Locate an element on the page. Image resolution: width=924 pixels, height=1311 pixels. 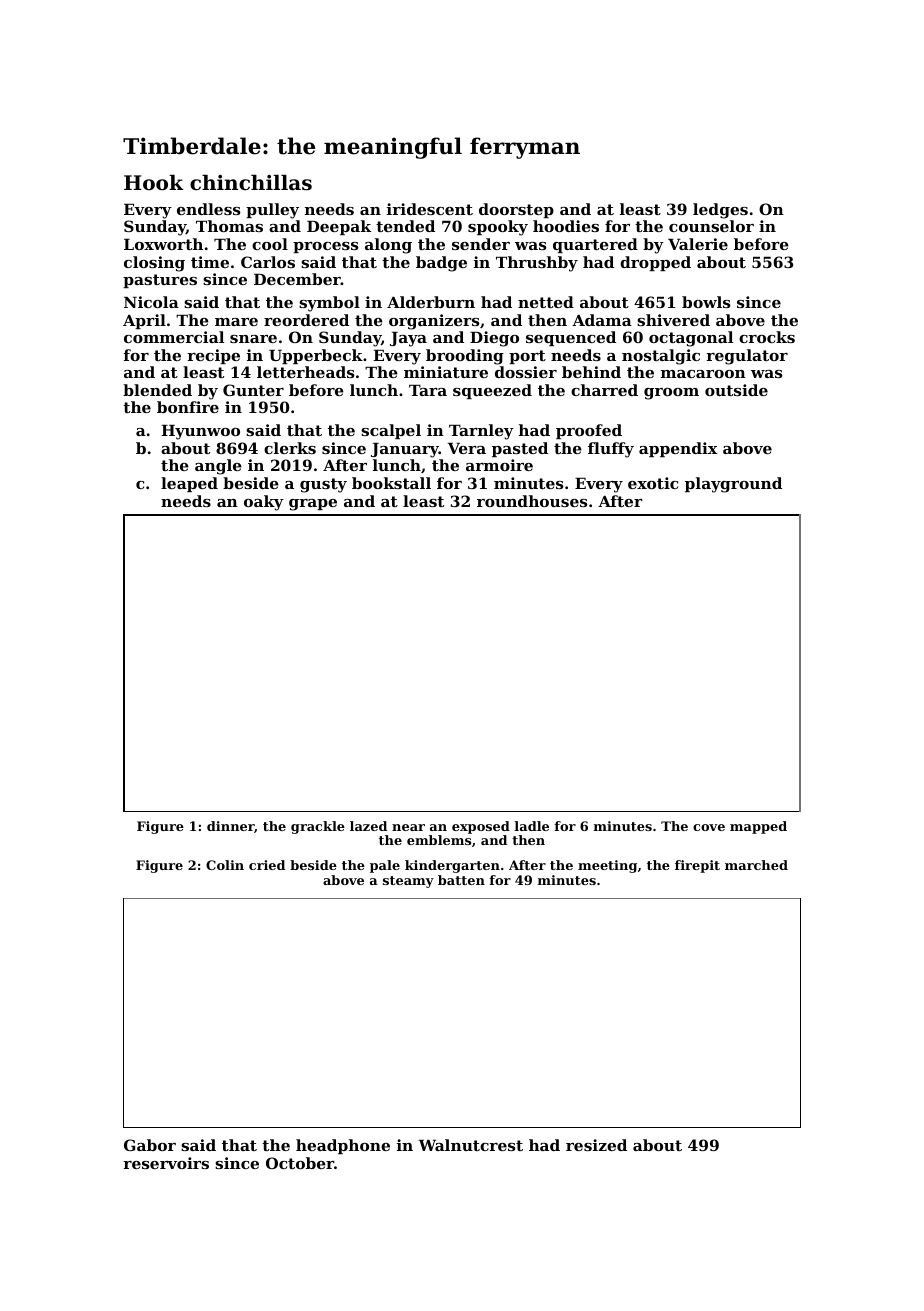
Hook is located at coordinates (153, 183).
